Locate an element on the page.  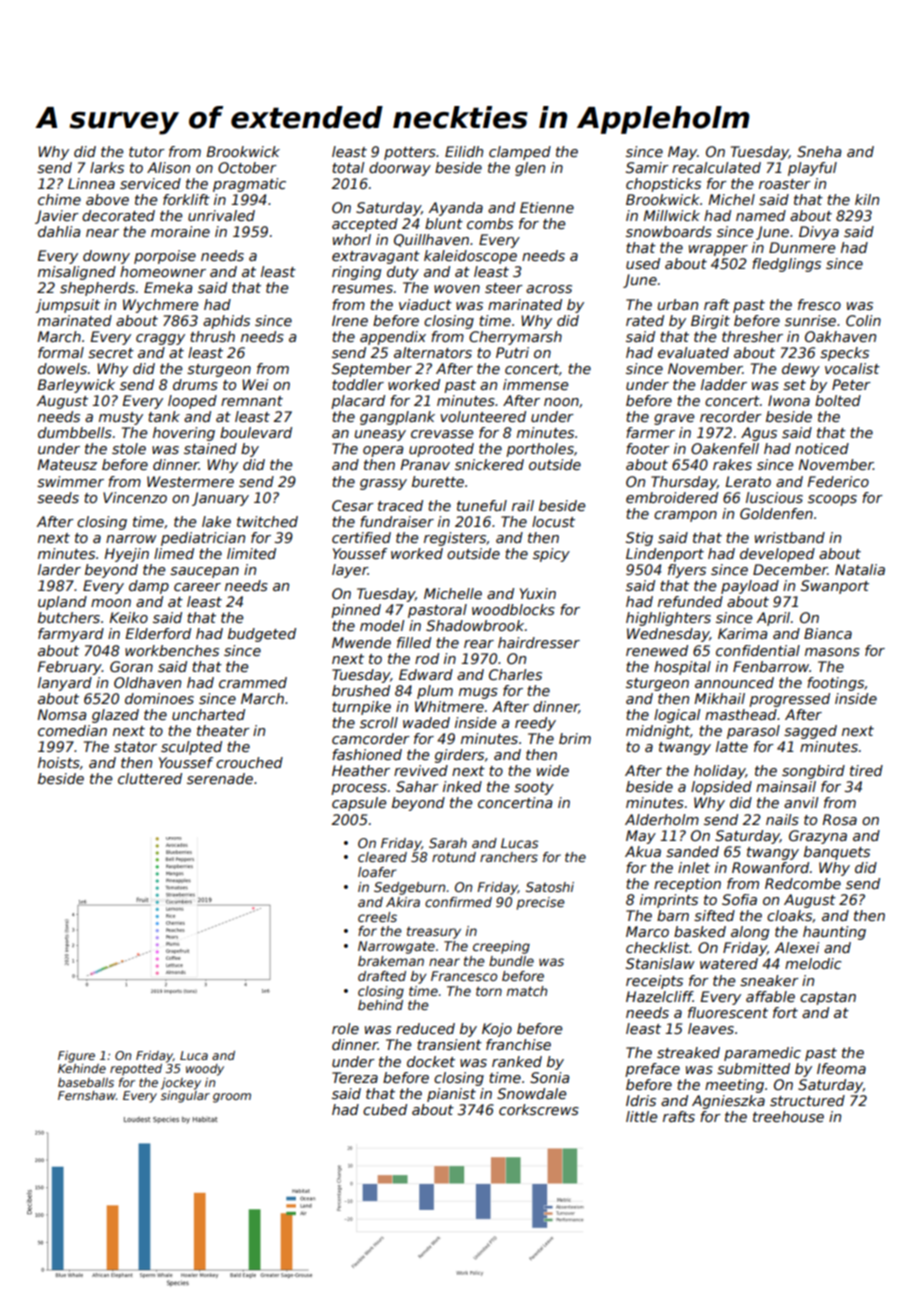
total is located at coordinates (348, 167).
